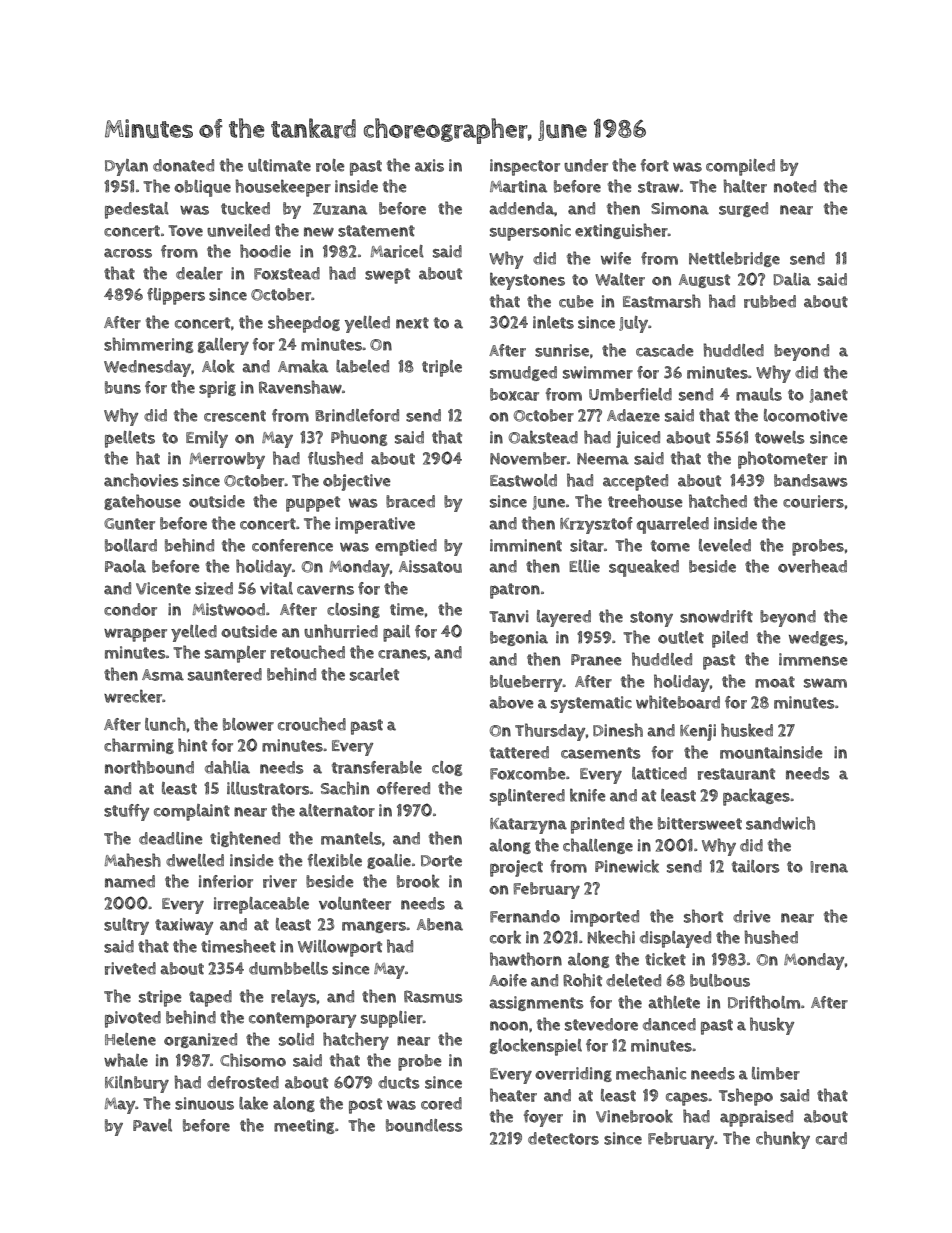 The image size is (952, 1233). Describe the element at coordinates (165, 724) in the image. I see `lunch` at that location.
